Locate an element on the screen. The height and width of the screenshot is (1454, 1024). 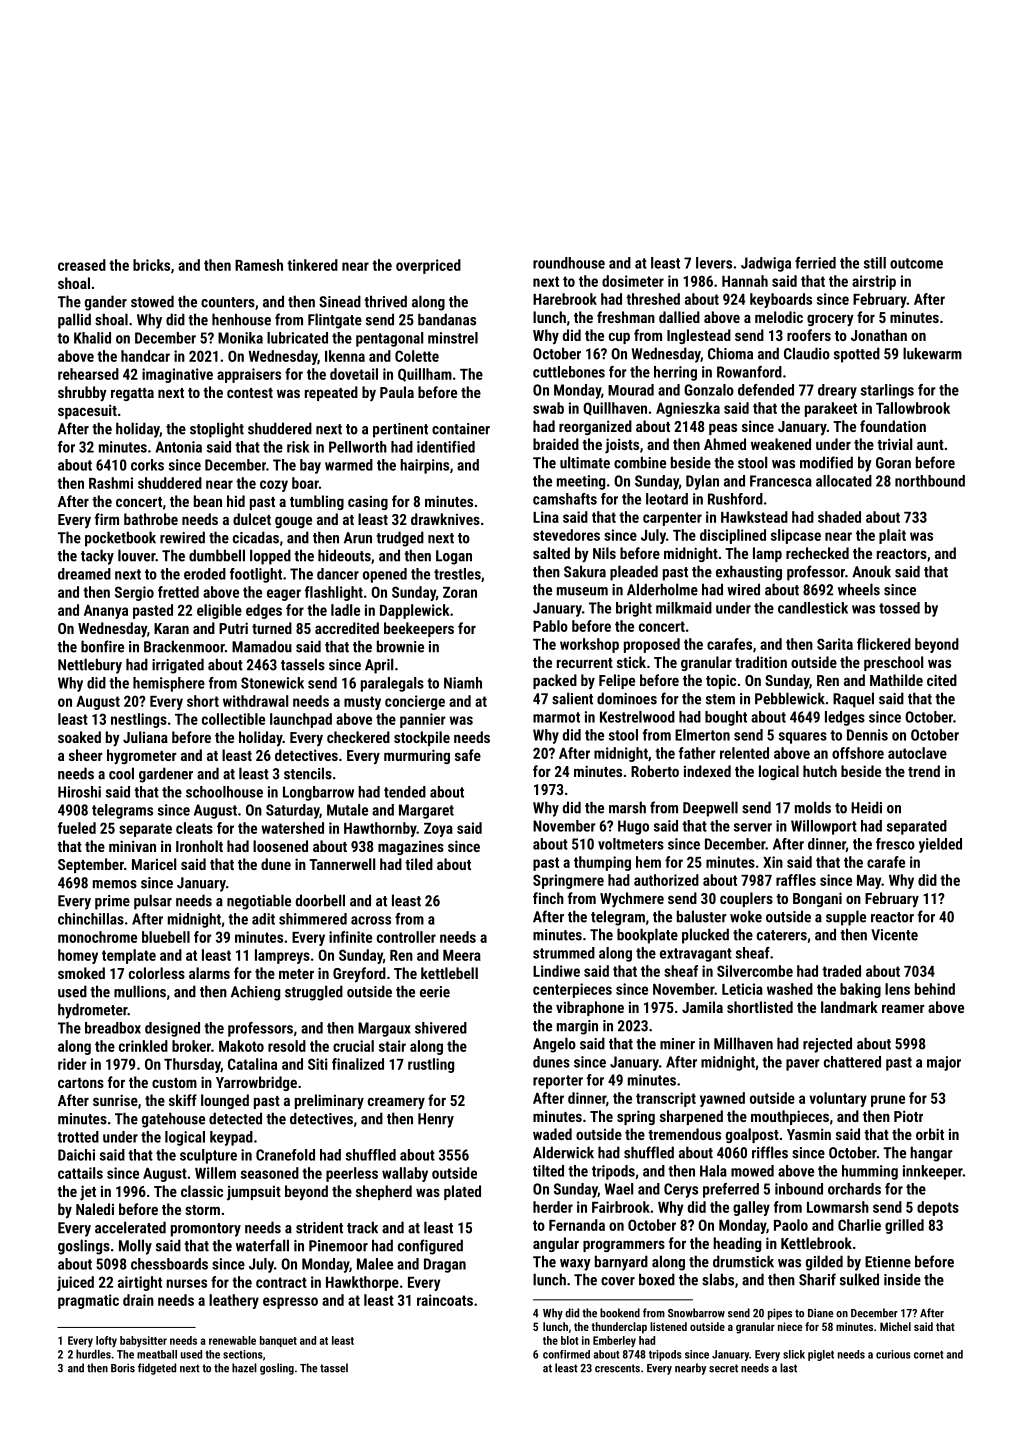
slabs is located at coordinates (718, 1279).
